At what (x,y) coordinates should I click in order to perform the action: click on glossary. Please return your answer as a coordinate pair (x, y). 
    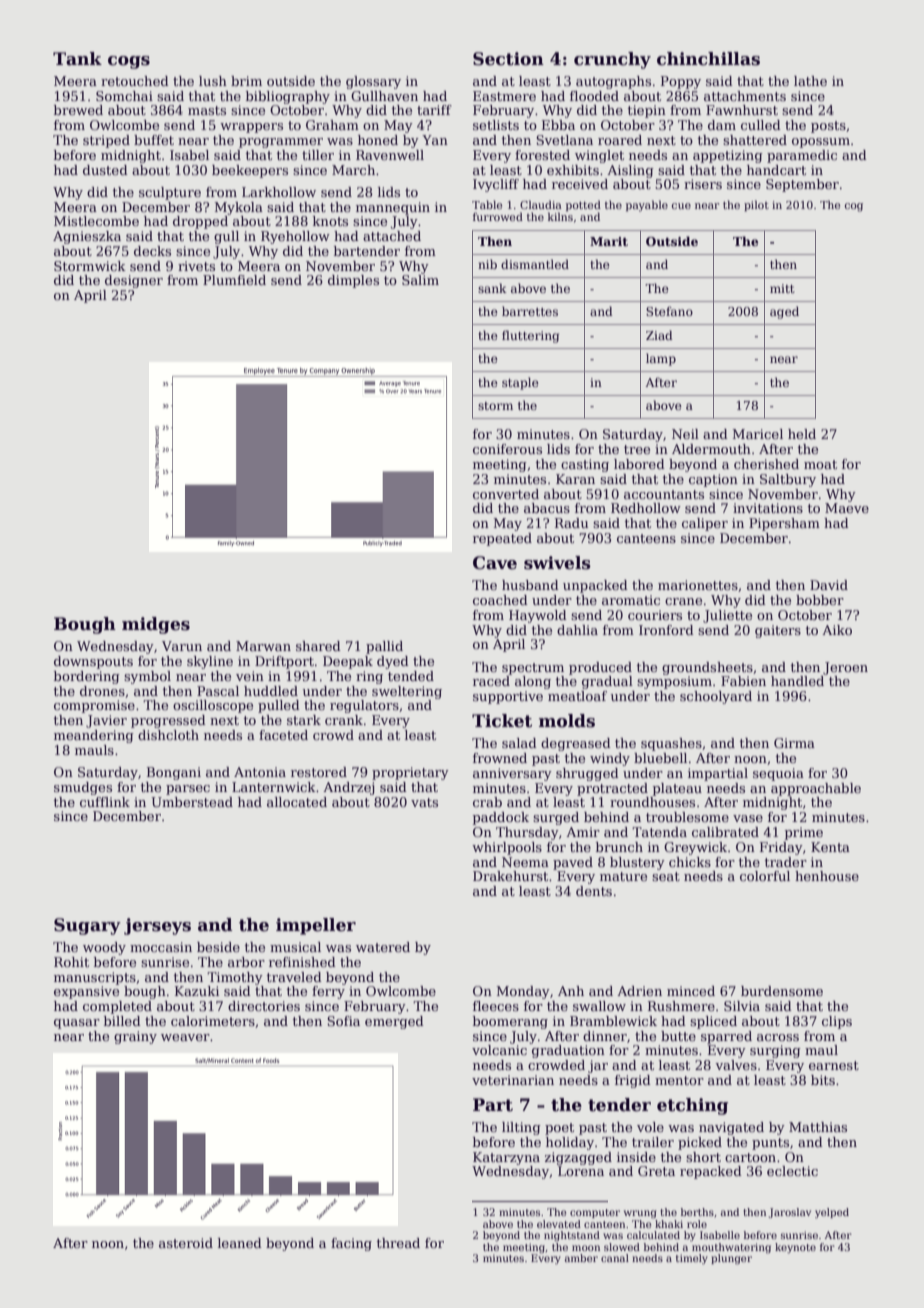
    Looking at the image, I should click on (373, 82).
